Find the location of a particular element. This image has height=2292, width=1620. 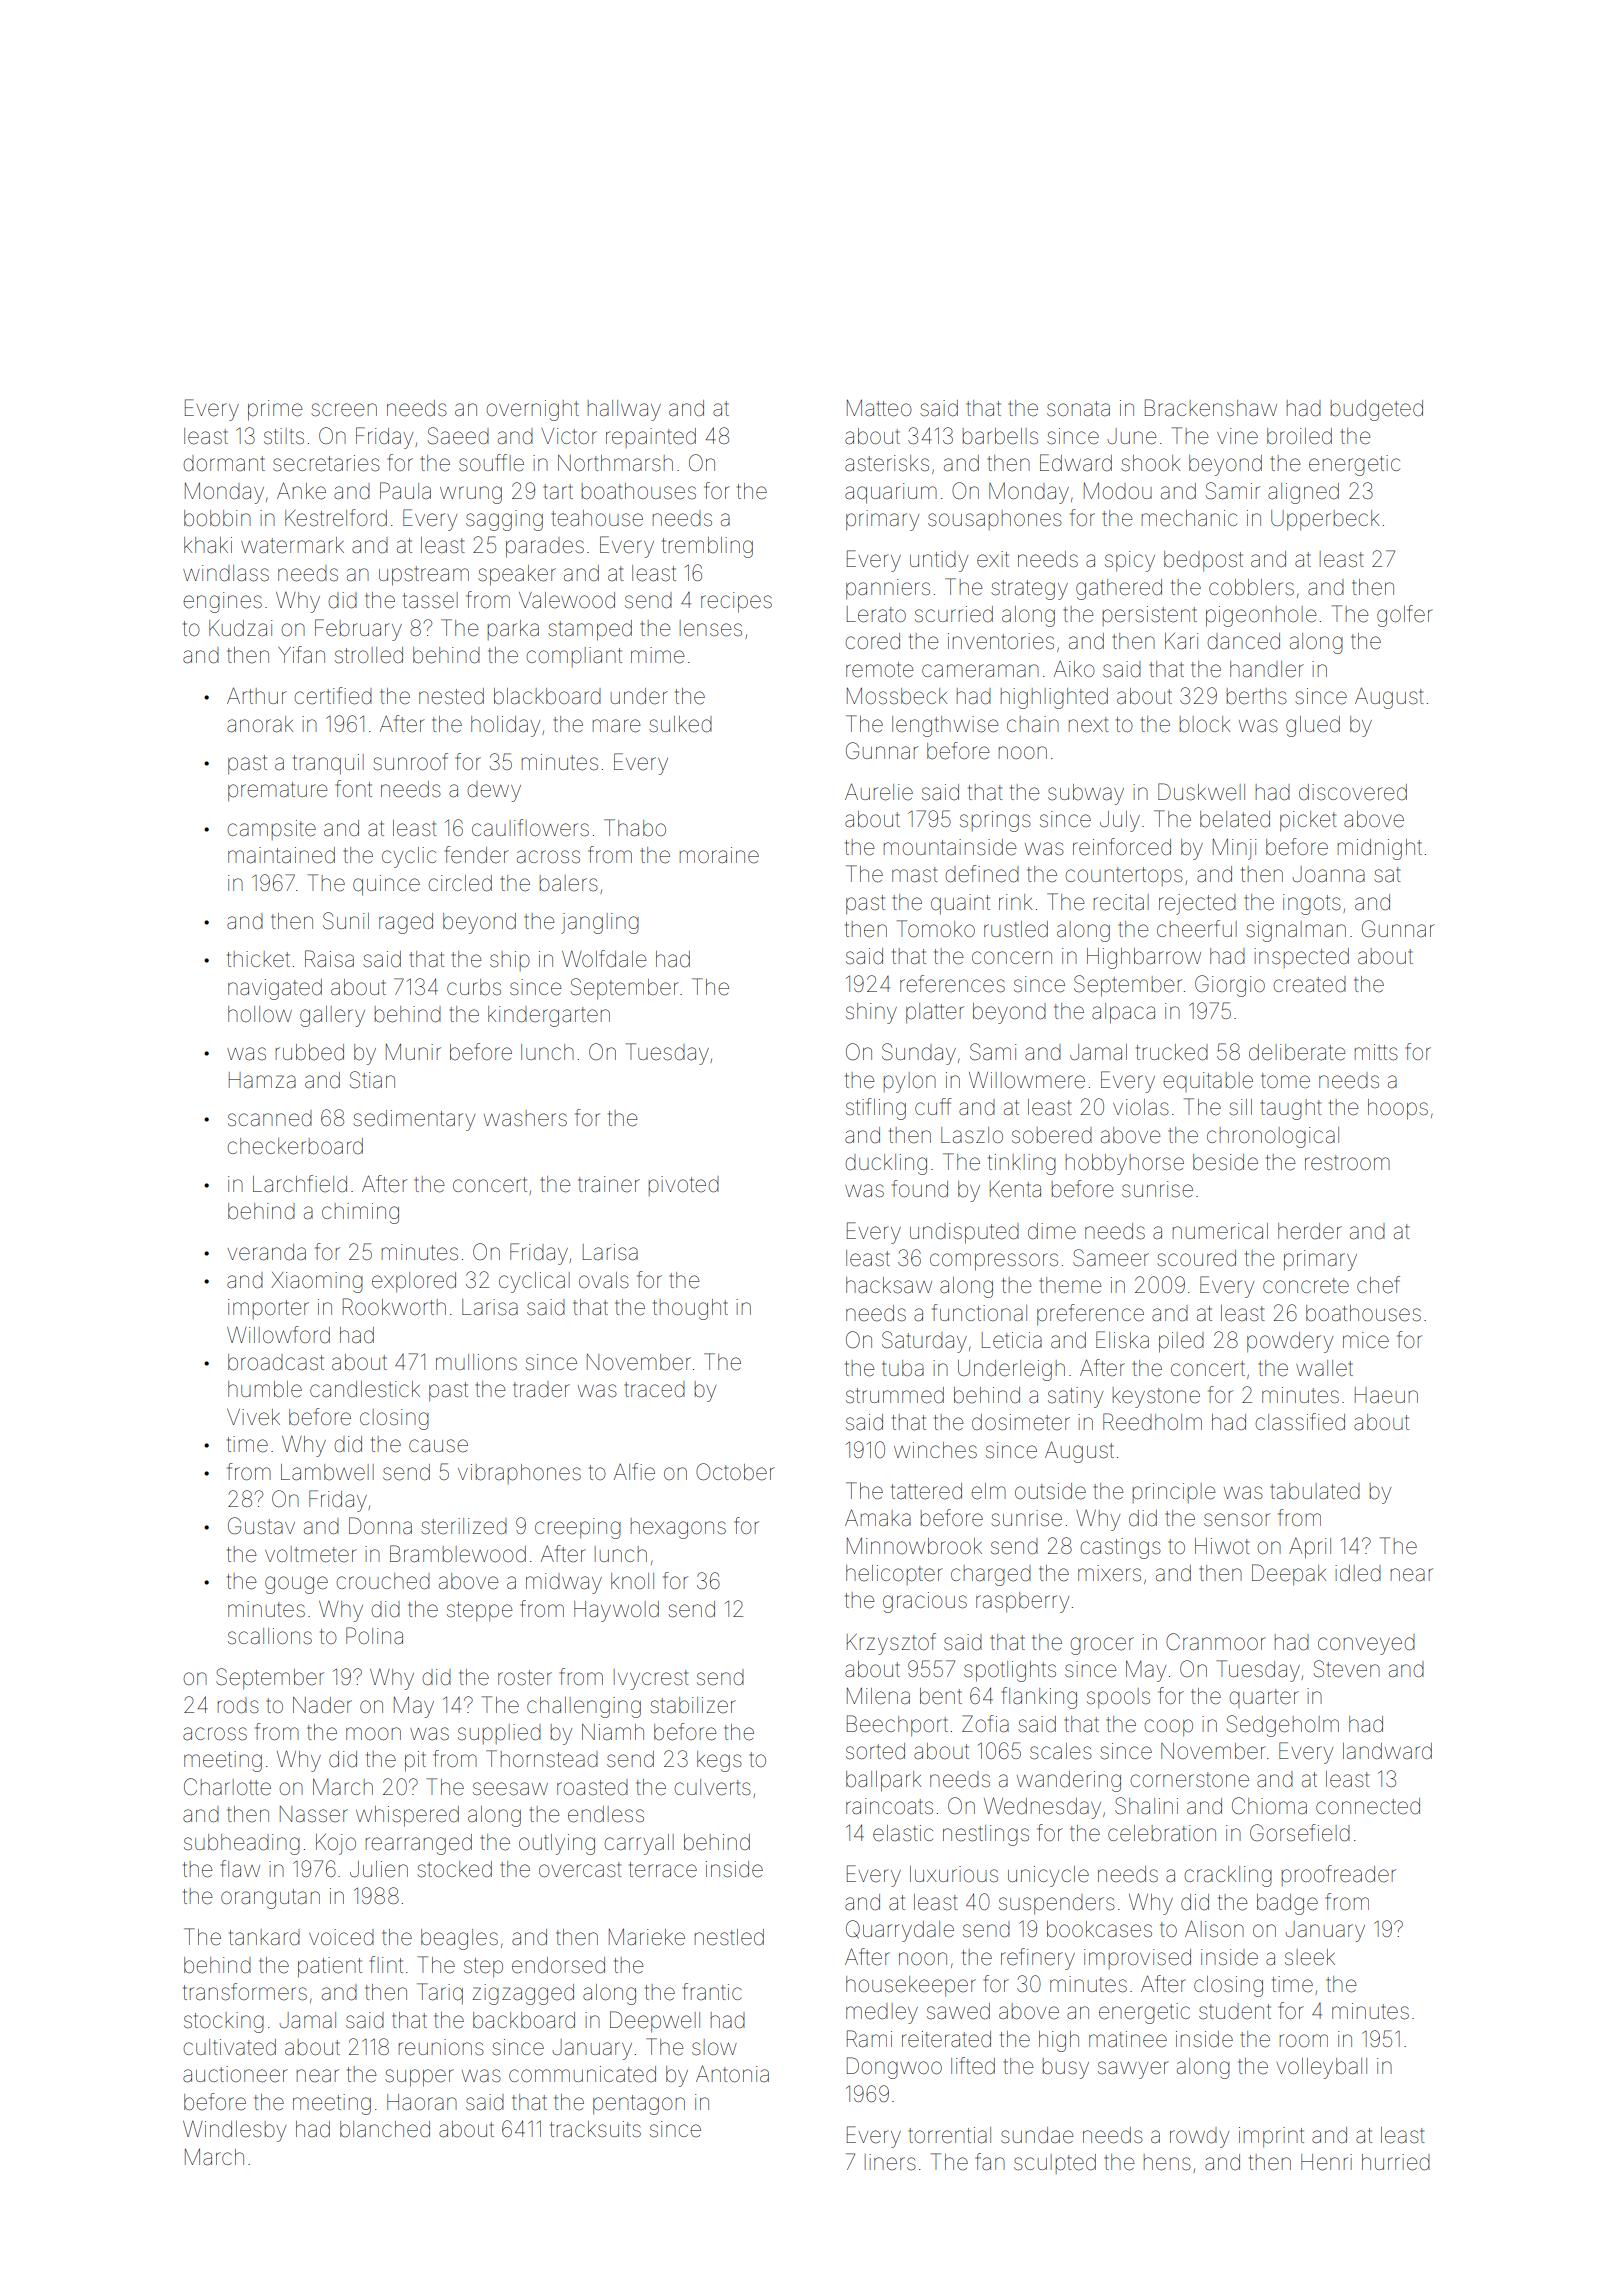

aquarium is located at coordinates (891, 493).
